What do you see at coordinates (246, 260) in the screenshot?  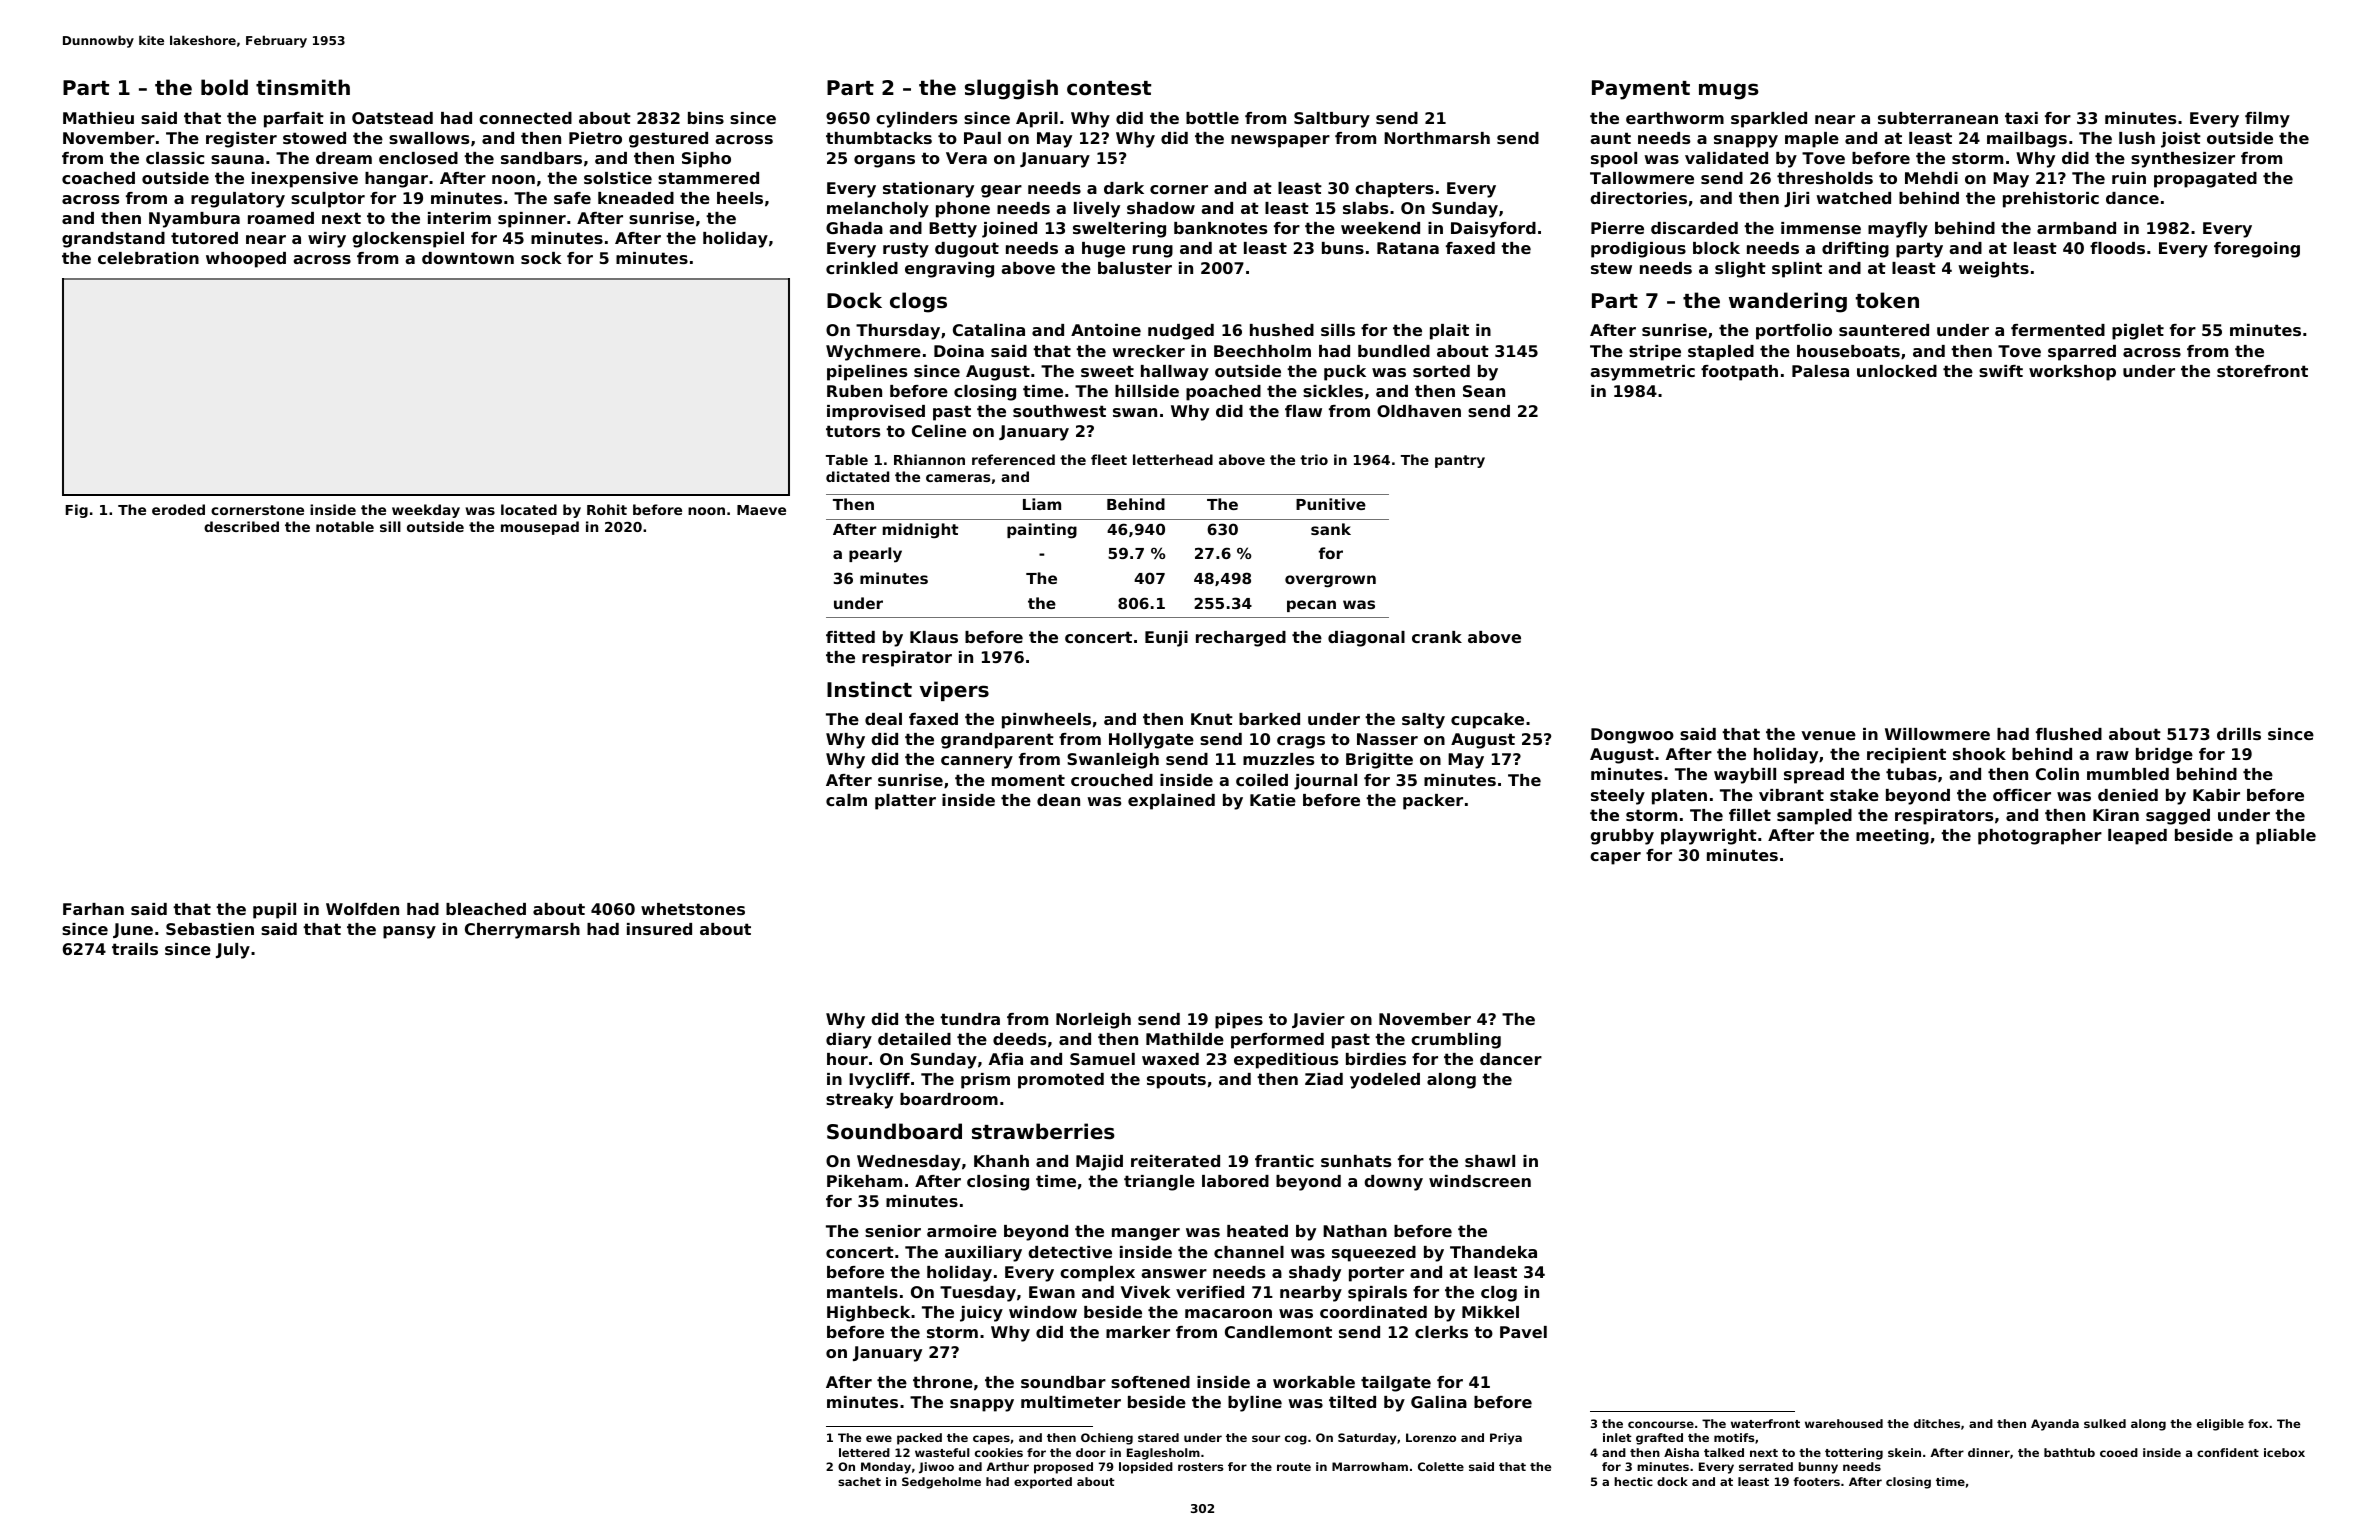 I see `whooped` at bounding box center [246, 260].
